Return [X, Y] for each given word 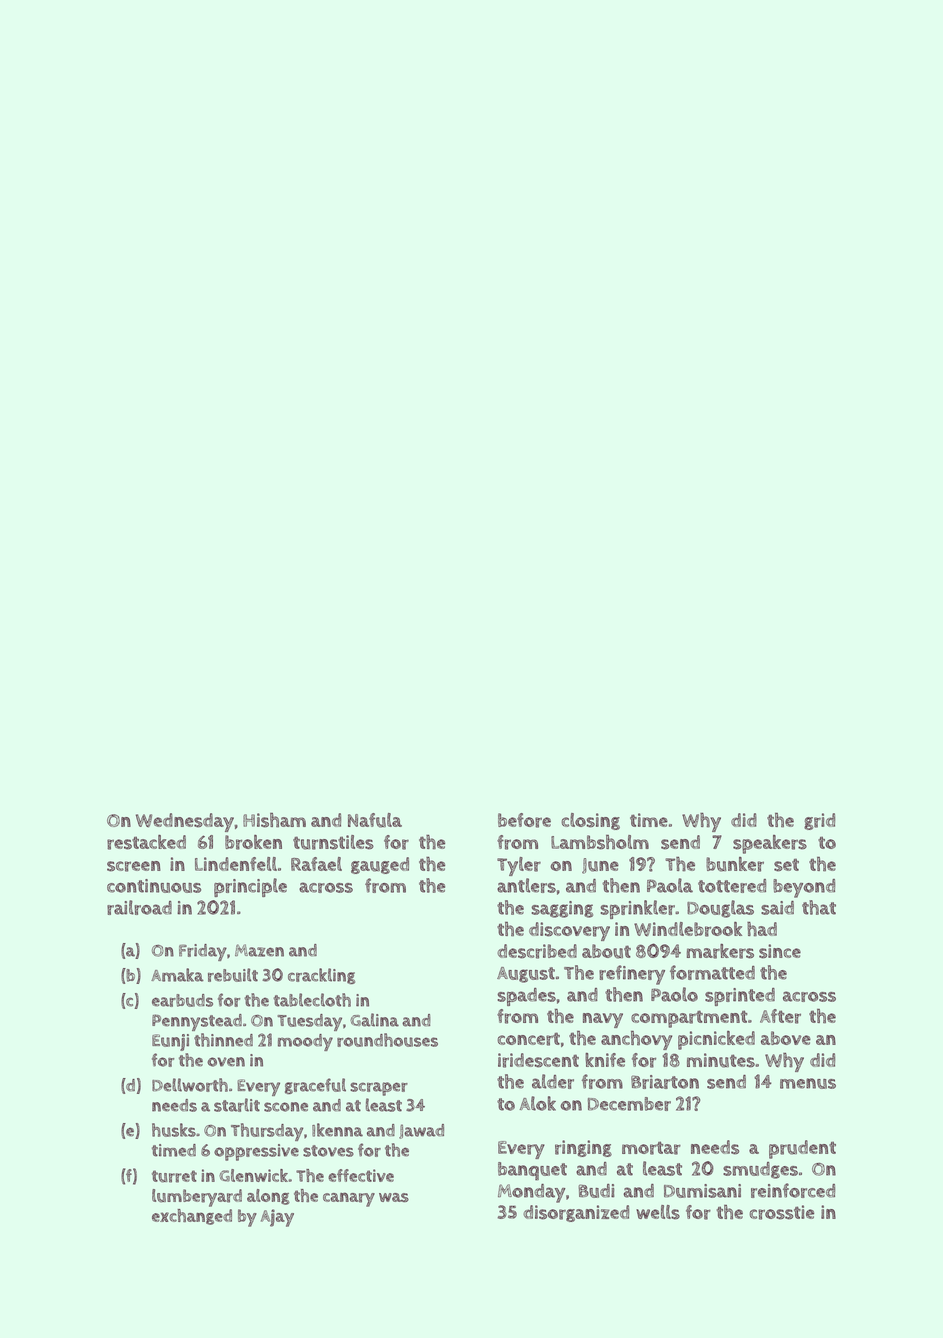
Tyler [519, 866]
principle [250, 887]
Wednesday [185, 822]
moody [305, 1042]
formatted [712, 972]
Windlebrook [688, 929]
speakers [770, 844]
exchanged [192, 1217]
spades [527, 997]
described [537, 951]
